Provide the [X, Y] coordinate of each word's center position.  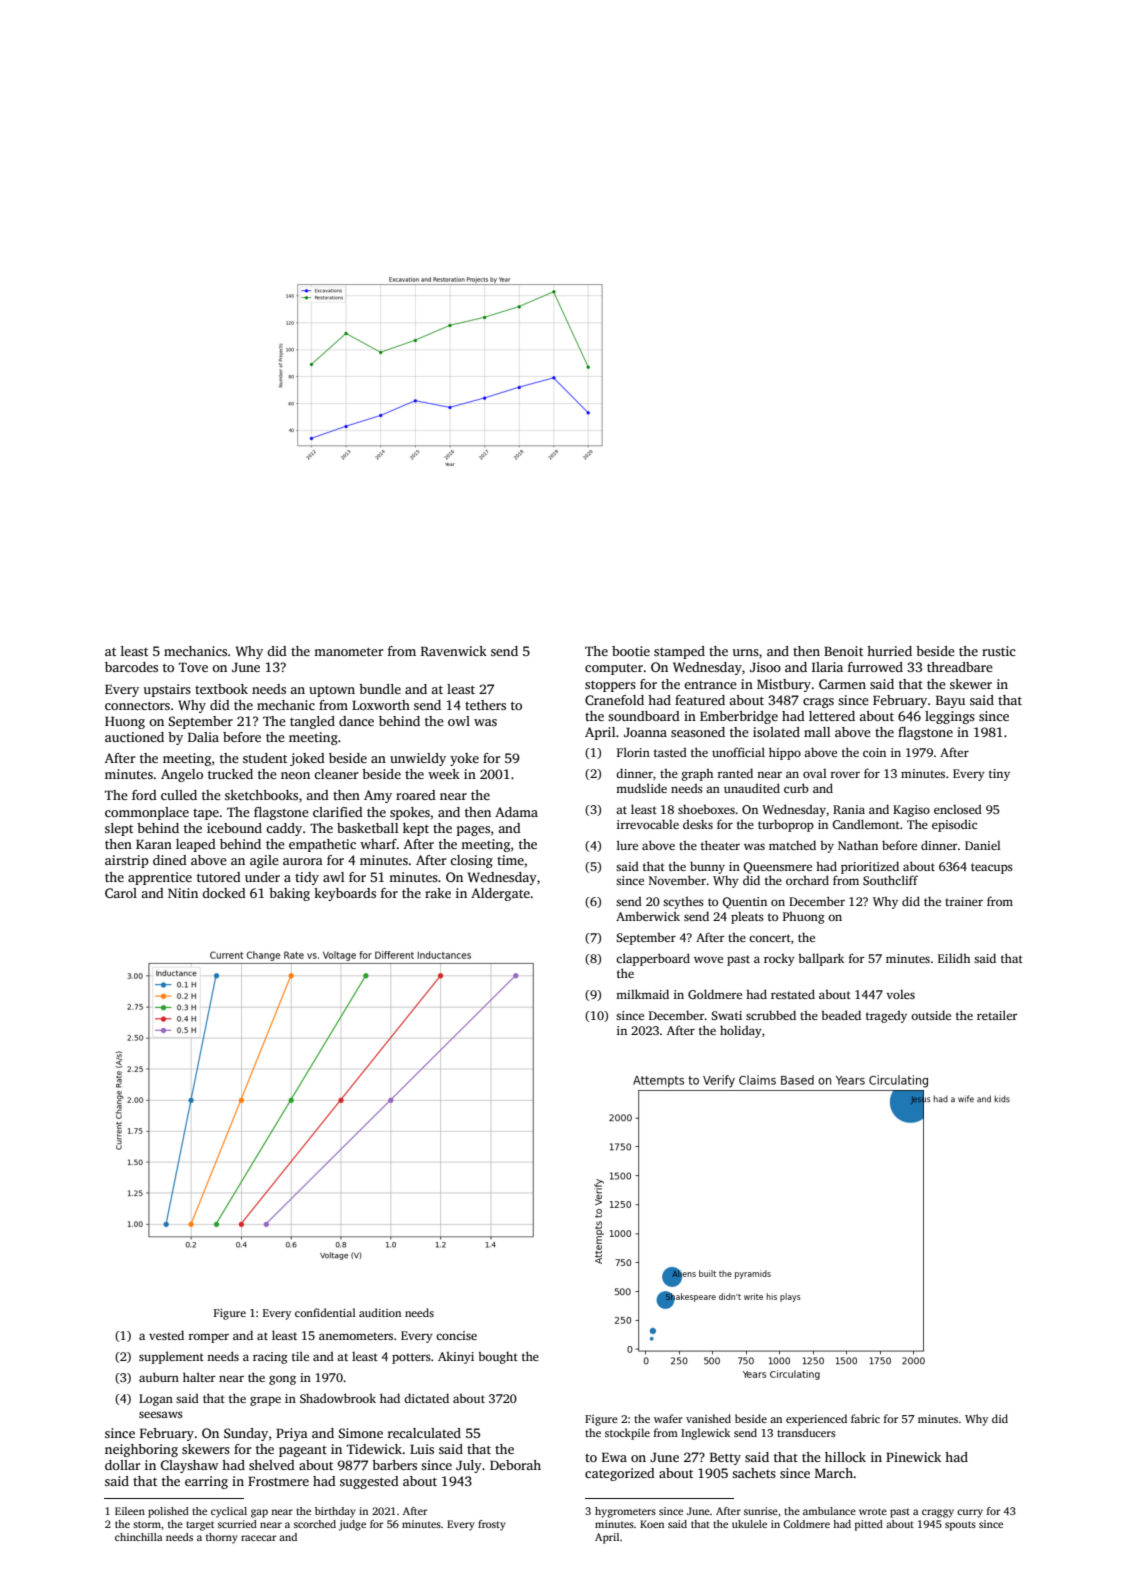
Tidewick [374, 1449]
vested [166, 1335]
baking [289, 894]
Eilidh [954, 958]
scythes [683, 902]
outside [931, 1015]
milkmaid [642, 994]
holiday [741, 1031]
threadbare [960, 667]
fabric [865, 1418]
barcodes [131, 667]
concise [456, 1335]
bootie [631, 651]
